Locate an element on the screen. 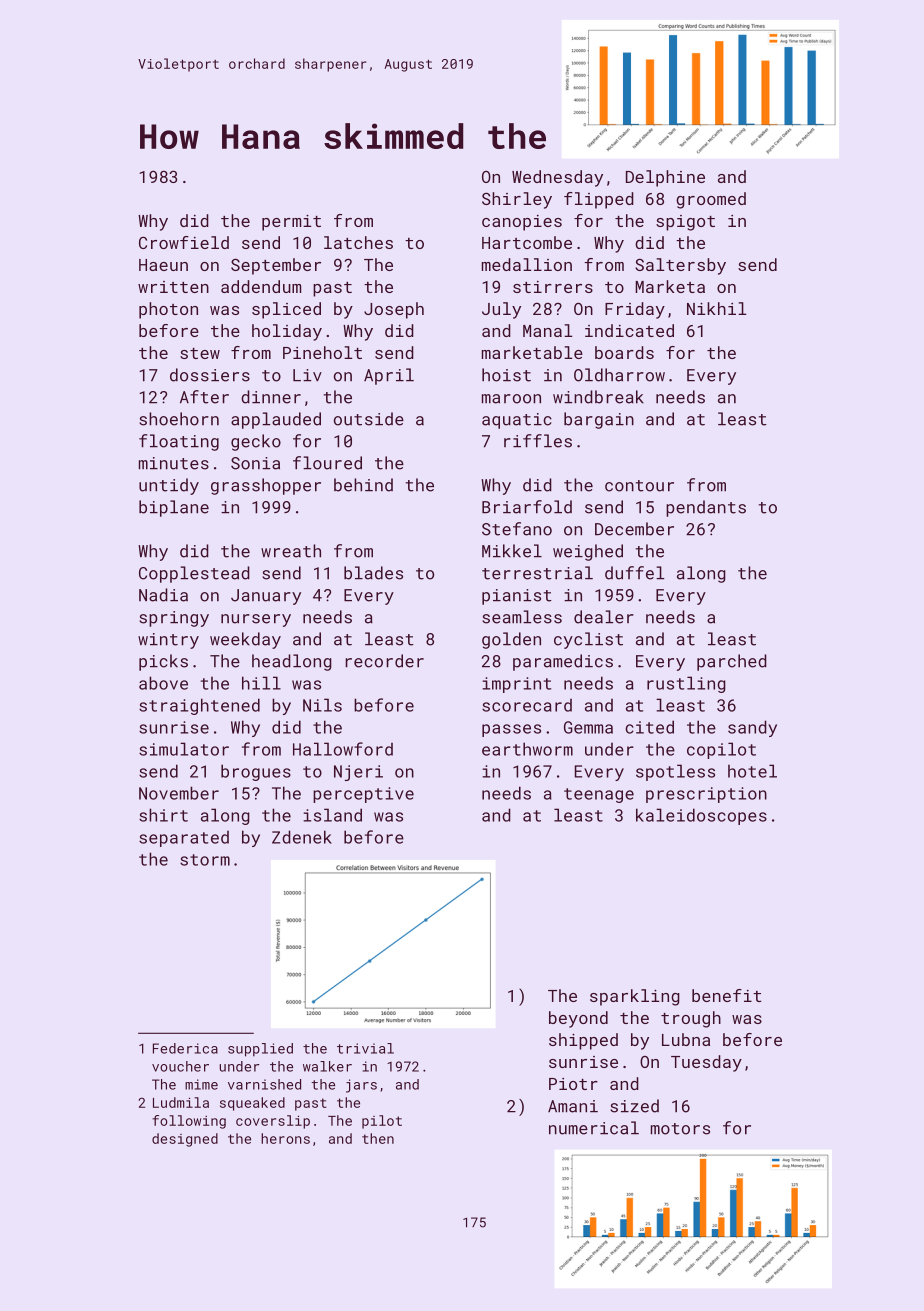 Image resolution: width=924 pixels, height=1311 pixels. perceptive is located at coordinates (363, 795).
